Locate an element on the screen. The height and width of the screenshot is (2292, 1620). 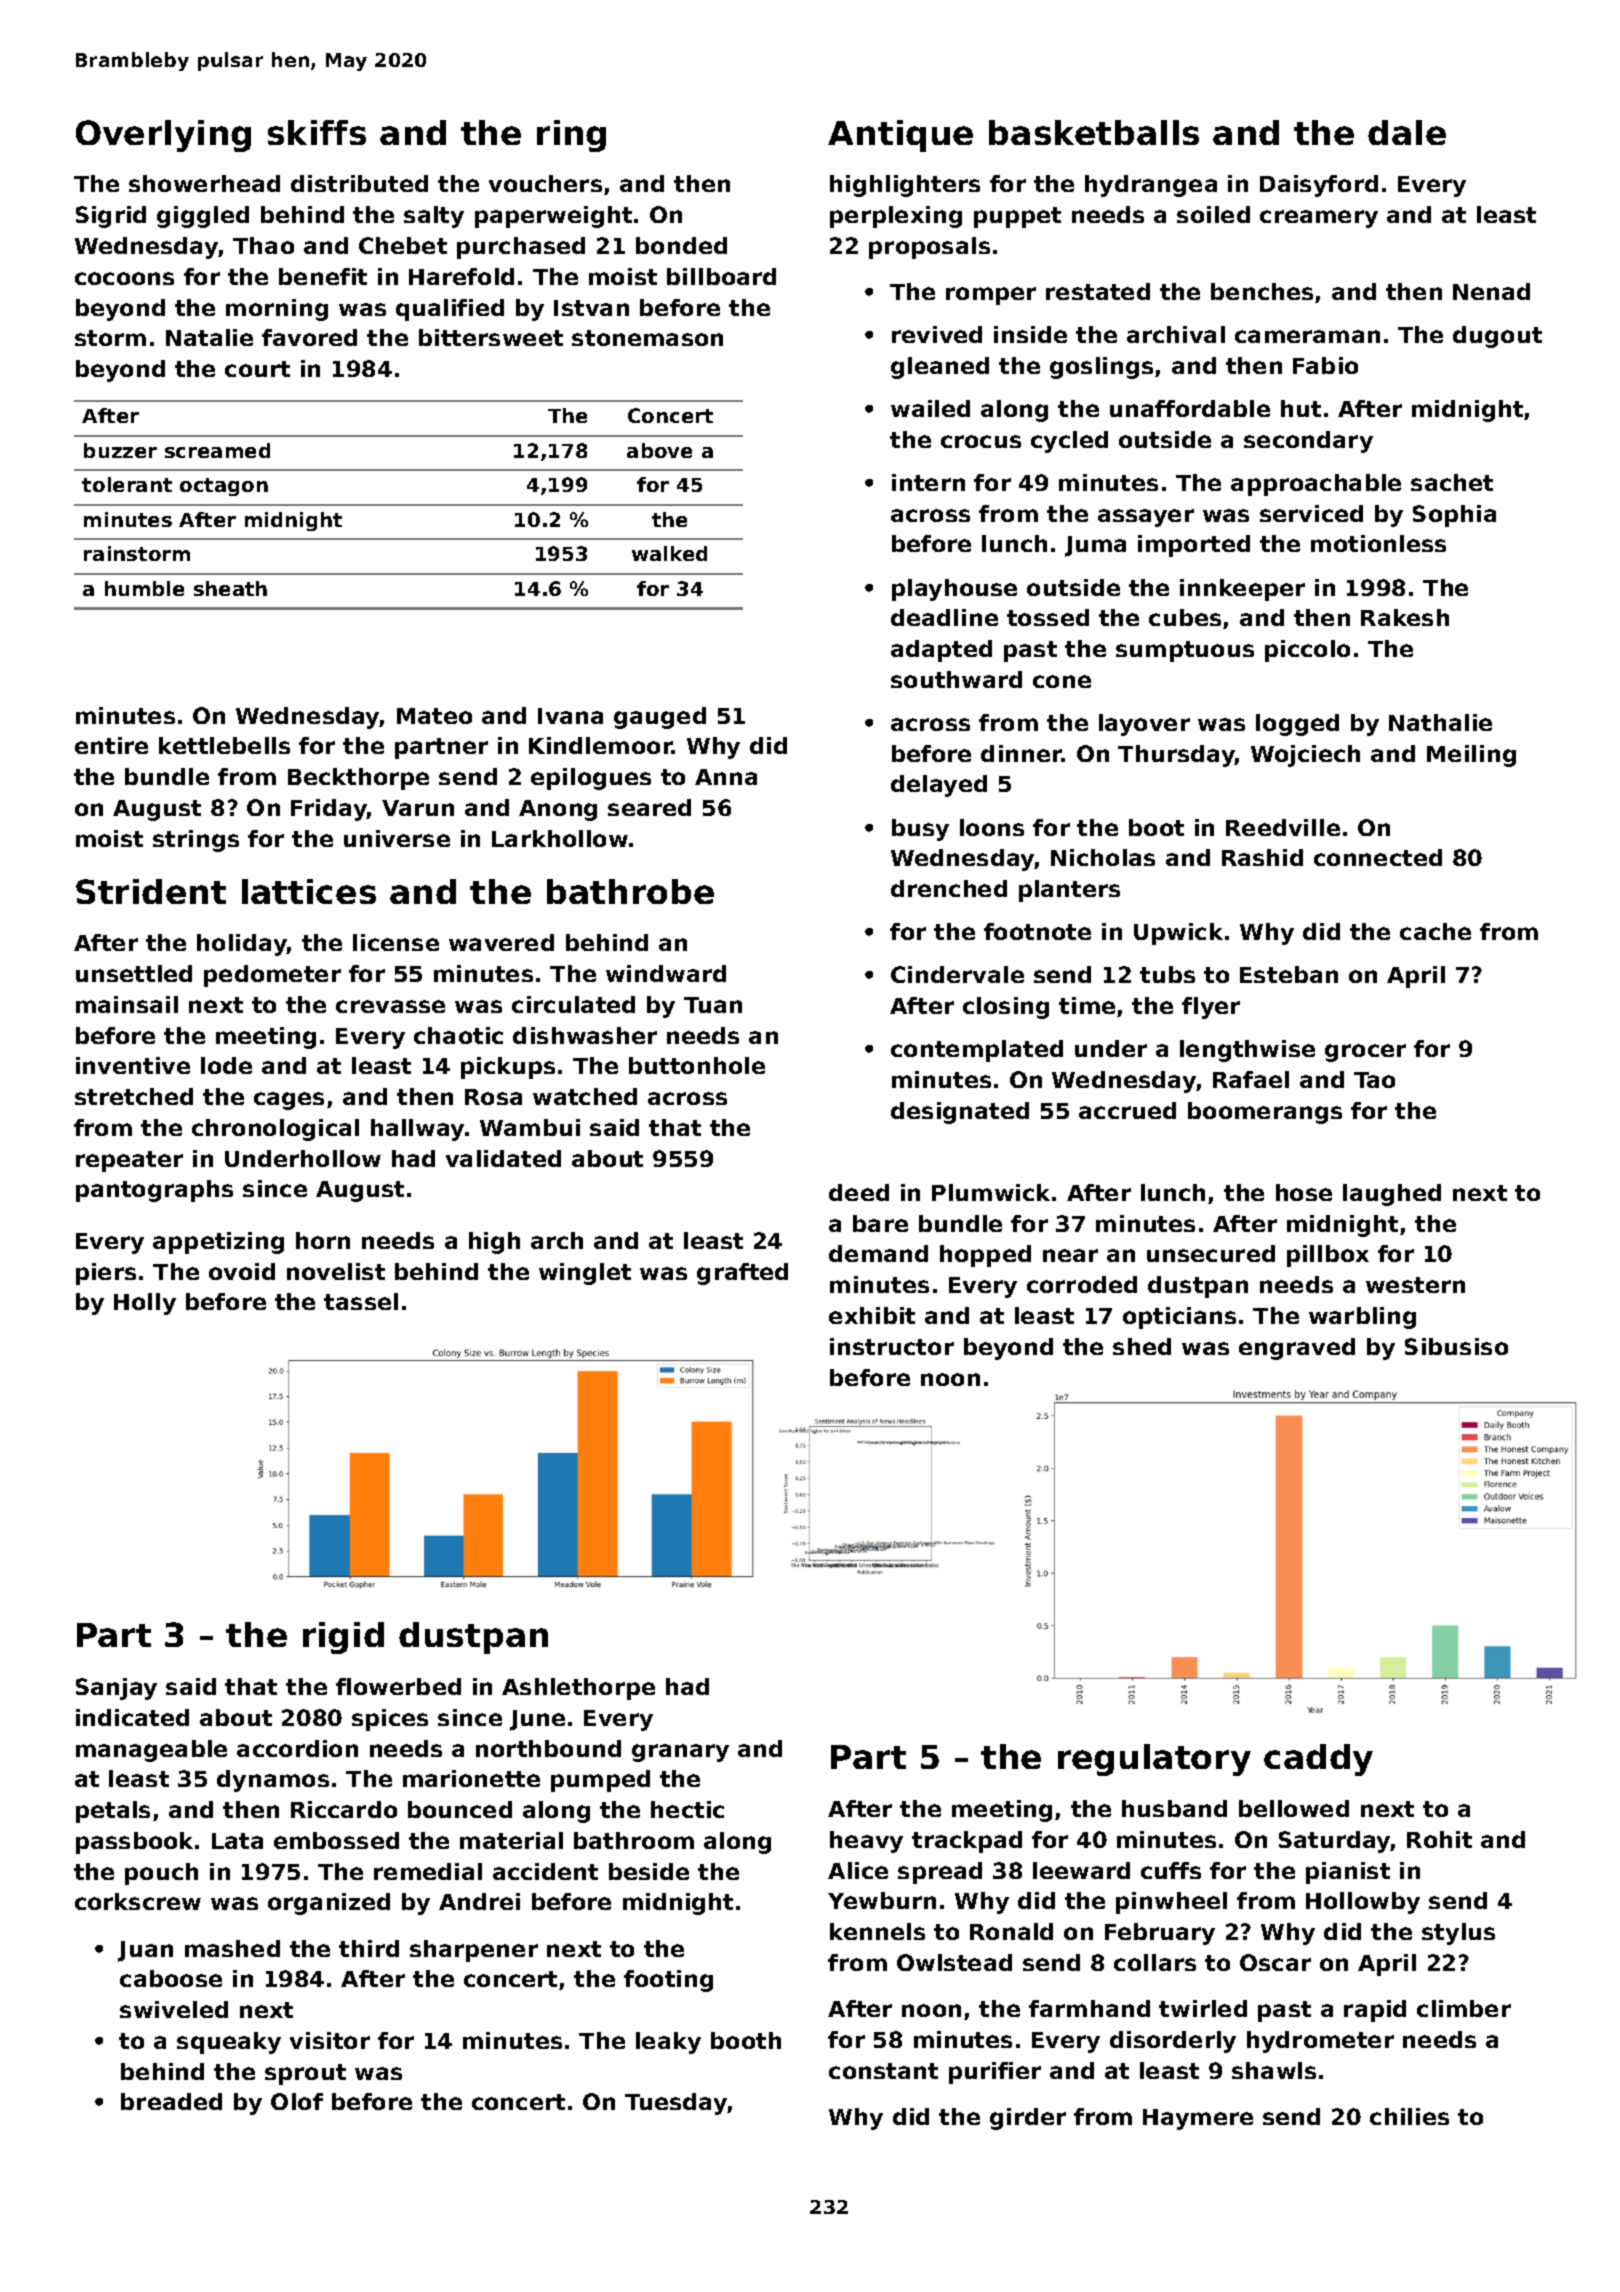
Wojciech is located at coordinates (1305, 756).
